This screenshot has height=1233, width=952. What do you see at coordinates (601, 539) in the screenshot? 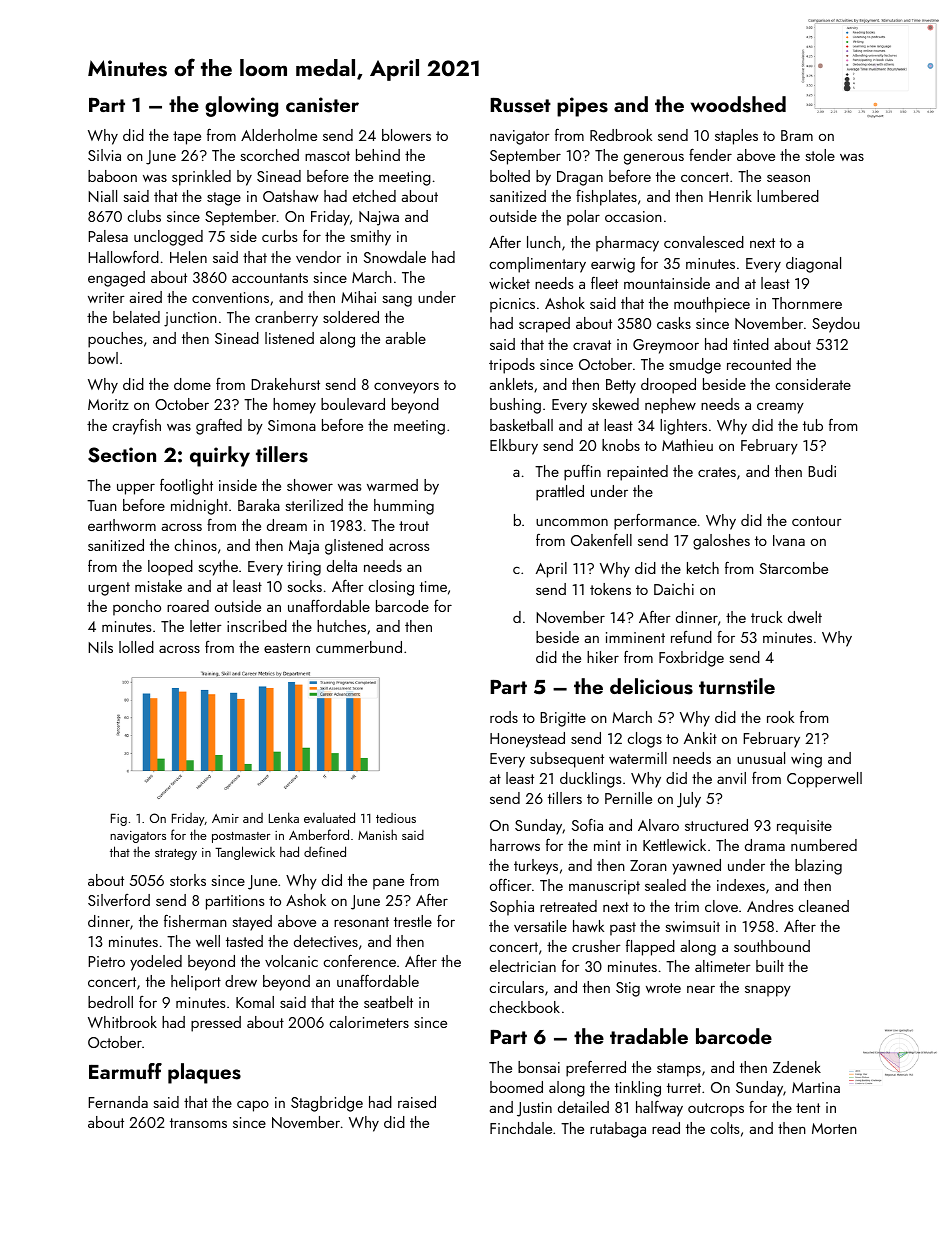
I see `Oakenfell` at bounding box center [601, 539].
